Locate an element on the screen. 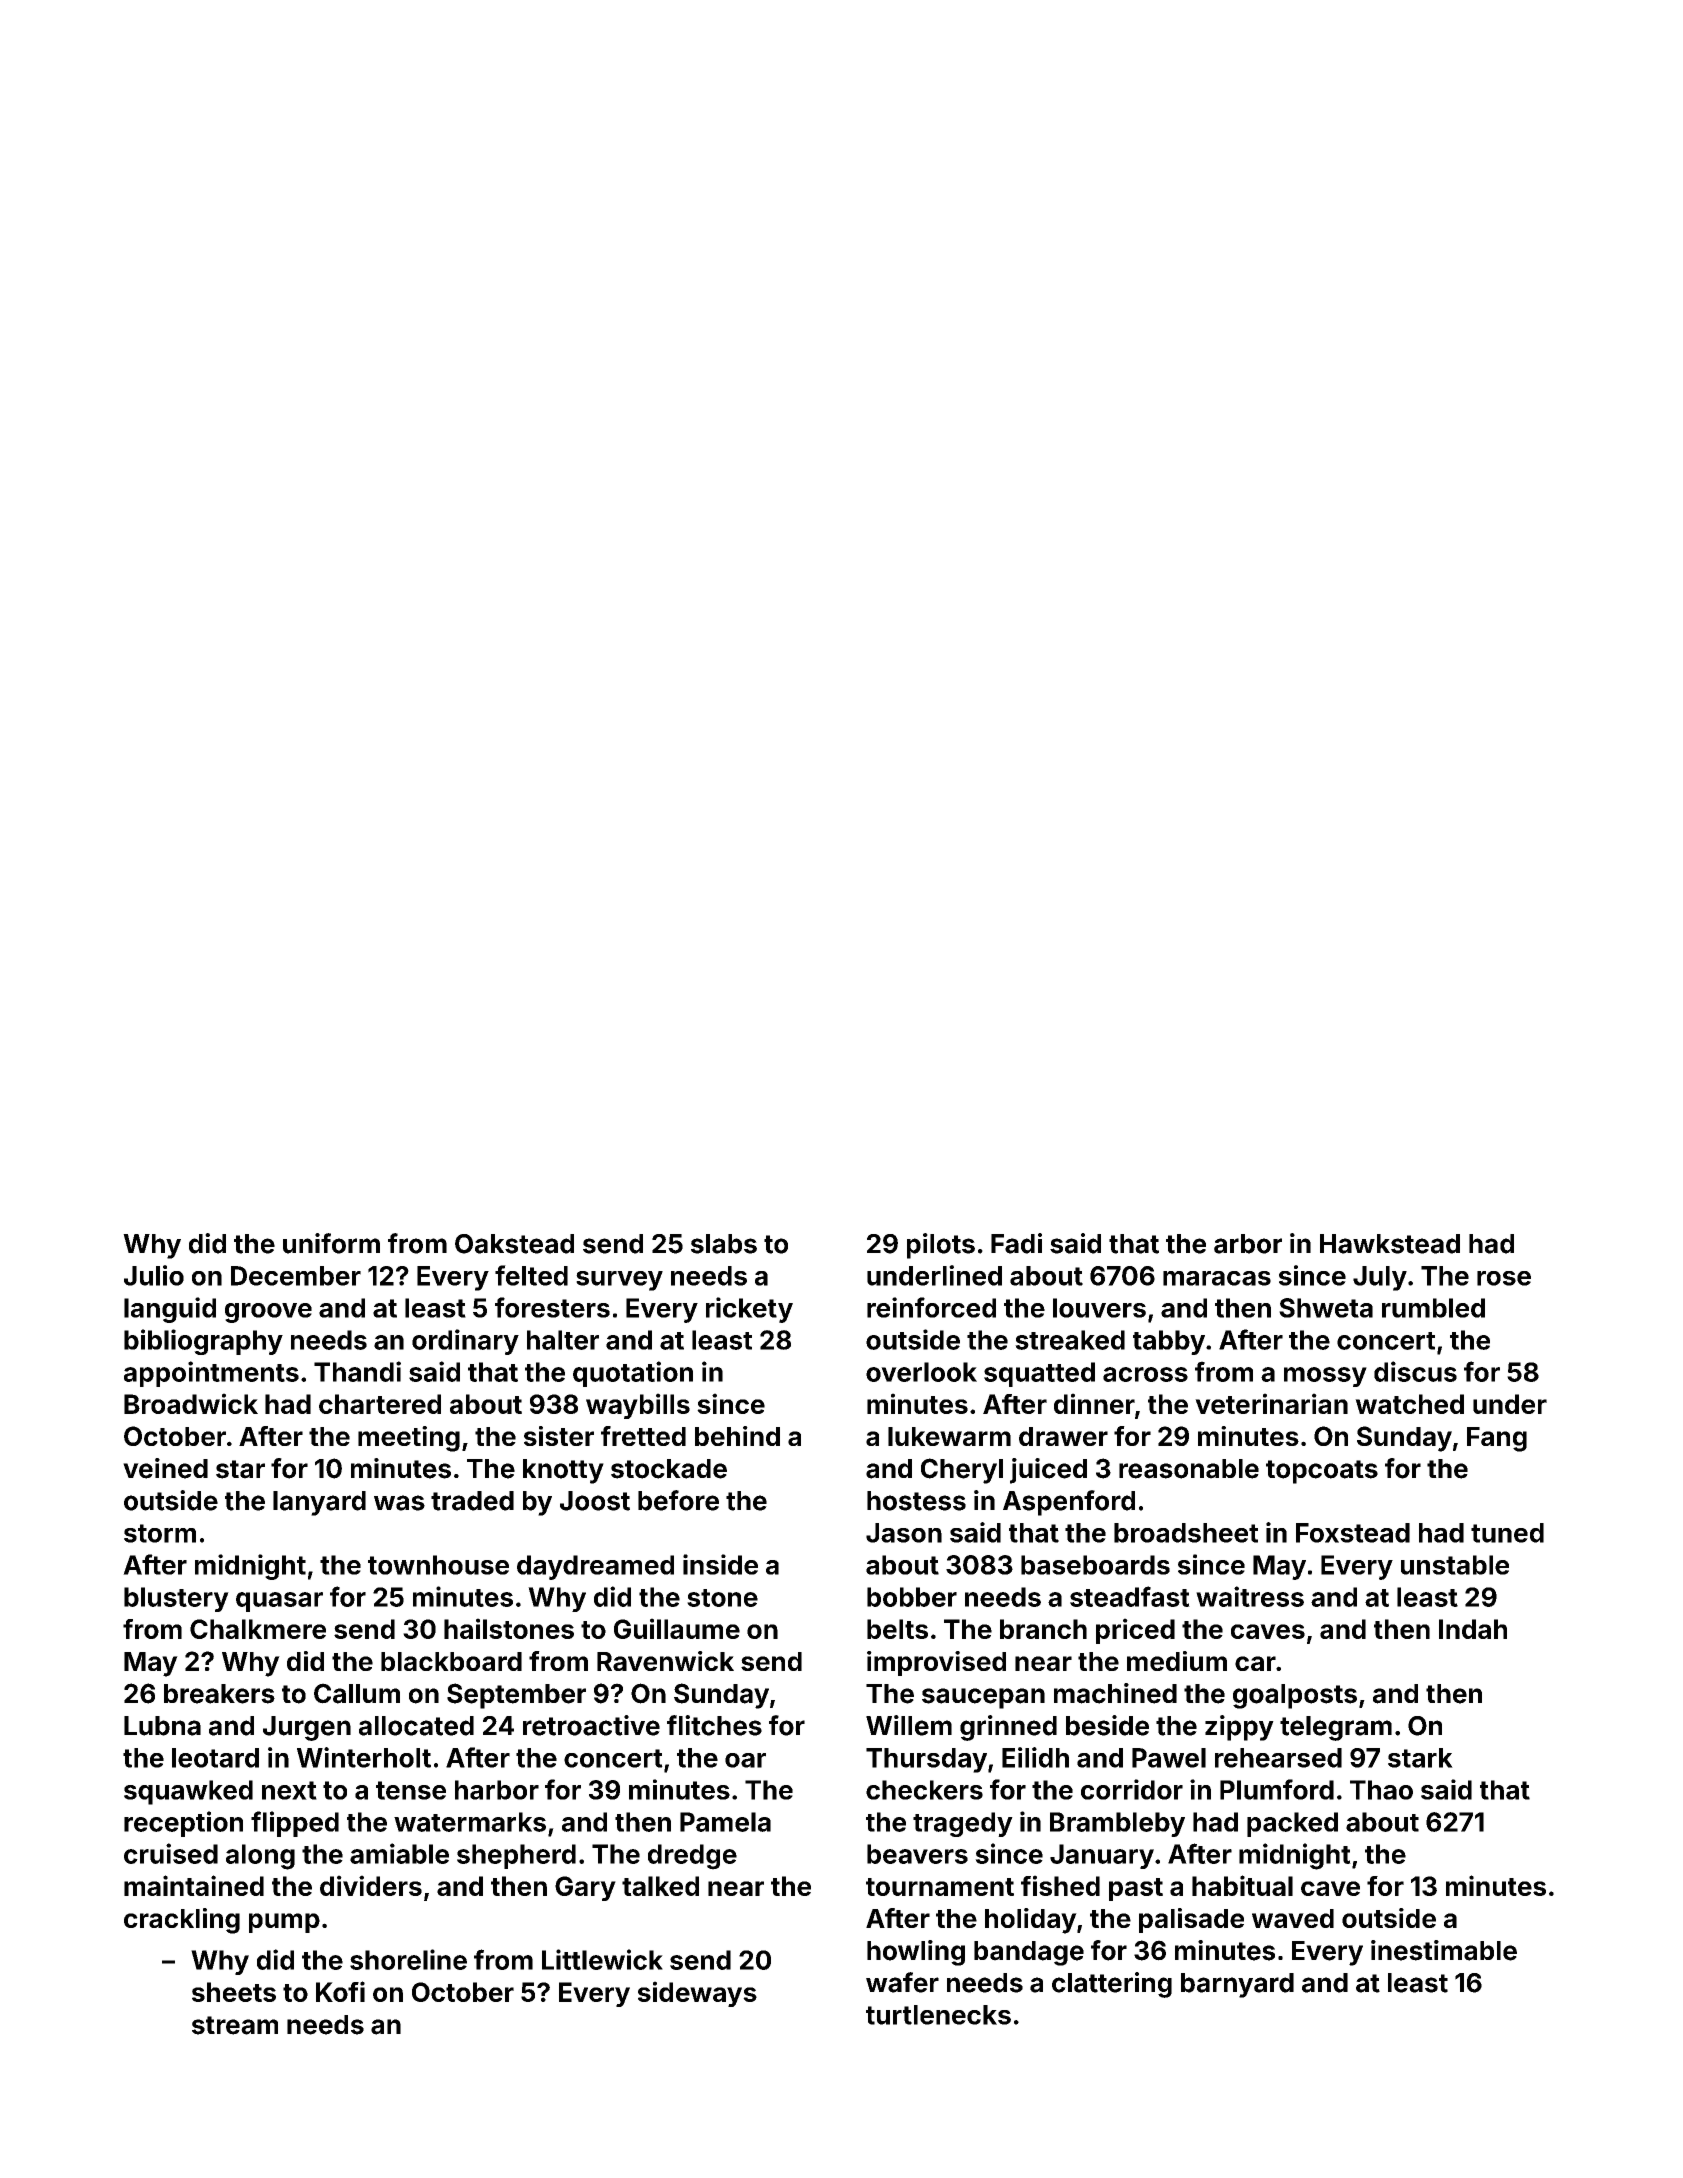 This screenshot has width=1683, height=2178. medium is located at coordinates (1177, 1661).
